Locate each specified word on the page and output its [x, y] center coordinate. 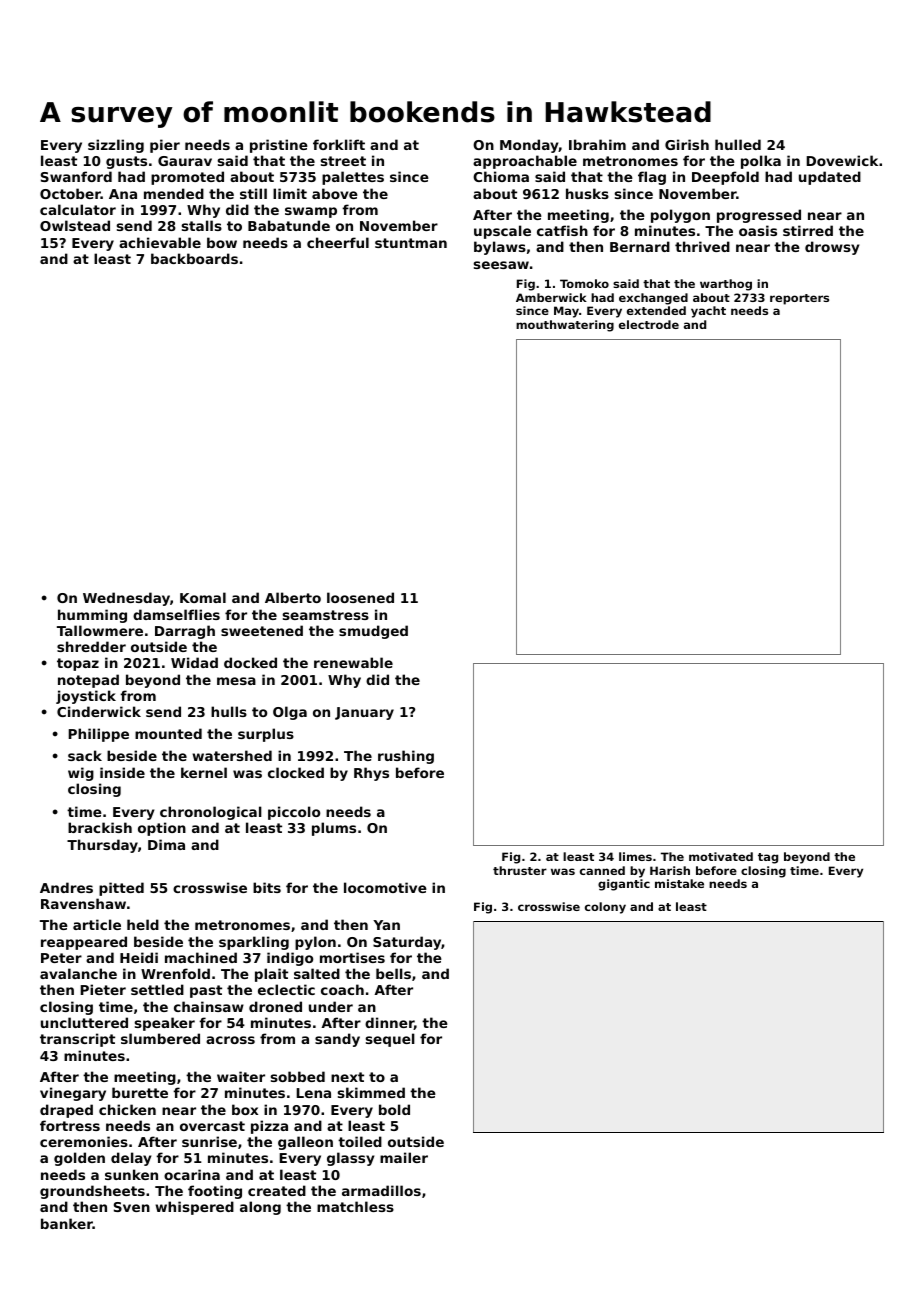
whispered [194, 1208]
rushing [406, 757]
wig [81, 774]
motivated [721, 856]
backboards [194, 258]
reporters [799, 299]
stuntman [411, 243]
